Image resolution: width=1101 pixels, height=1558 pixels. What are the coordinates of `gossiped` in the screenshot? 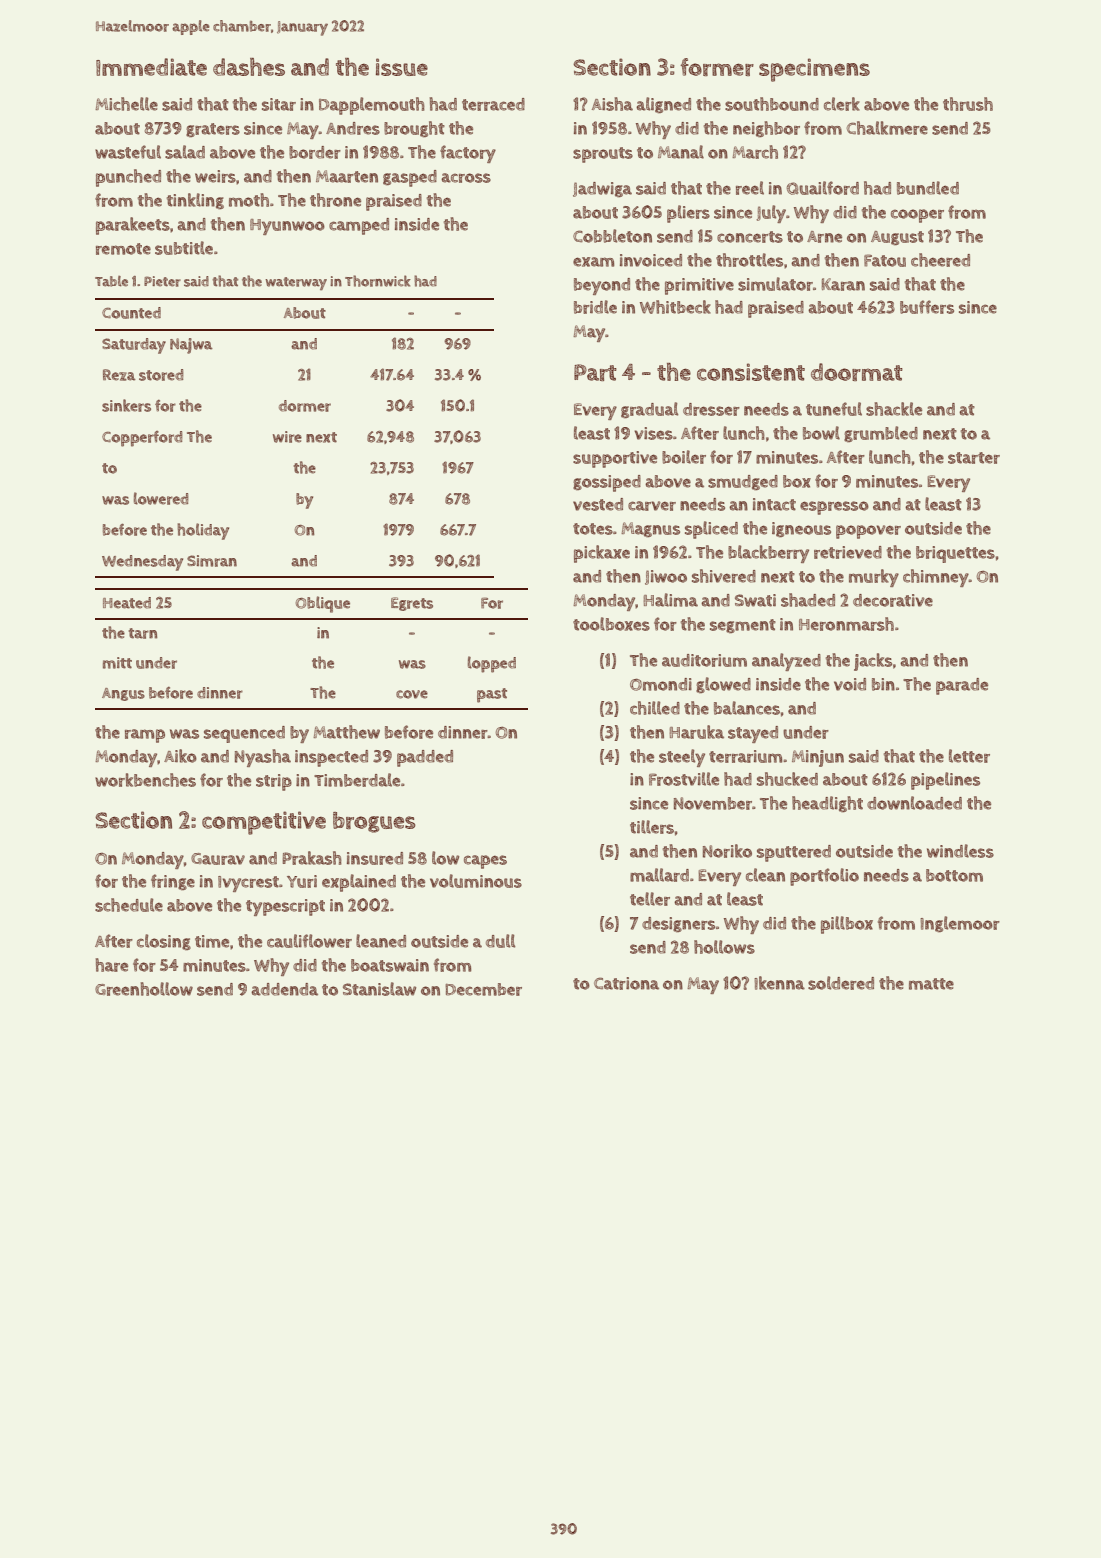 It's located at (607, 483).
